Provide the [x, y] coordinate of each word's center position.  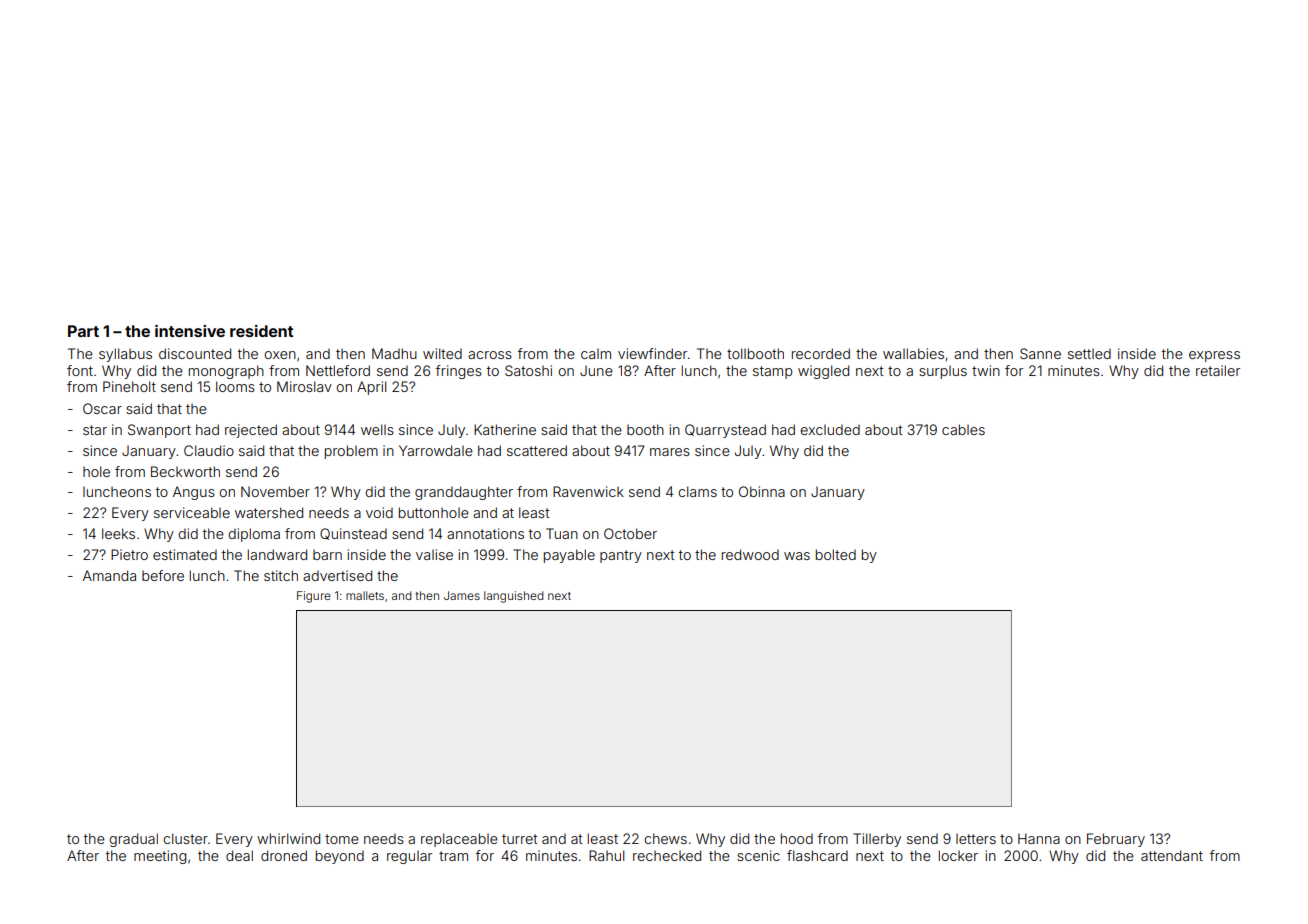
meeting [160, 857]
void [379, 512]
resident [261, 331]
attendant [1172, 855]
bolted [836, 554]
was [797, 556]
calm [596, 354]
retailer [1218, 370]
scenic [758, 855]
